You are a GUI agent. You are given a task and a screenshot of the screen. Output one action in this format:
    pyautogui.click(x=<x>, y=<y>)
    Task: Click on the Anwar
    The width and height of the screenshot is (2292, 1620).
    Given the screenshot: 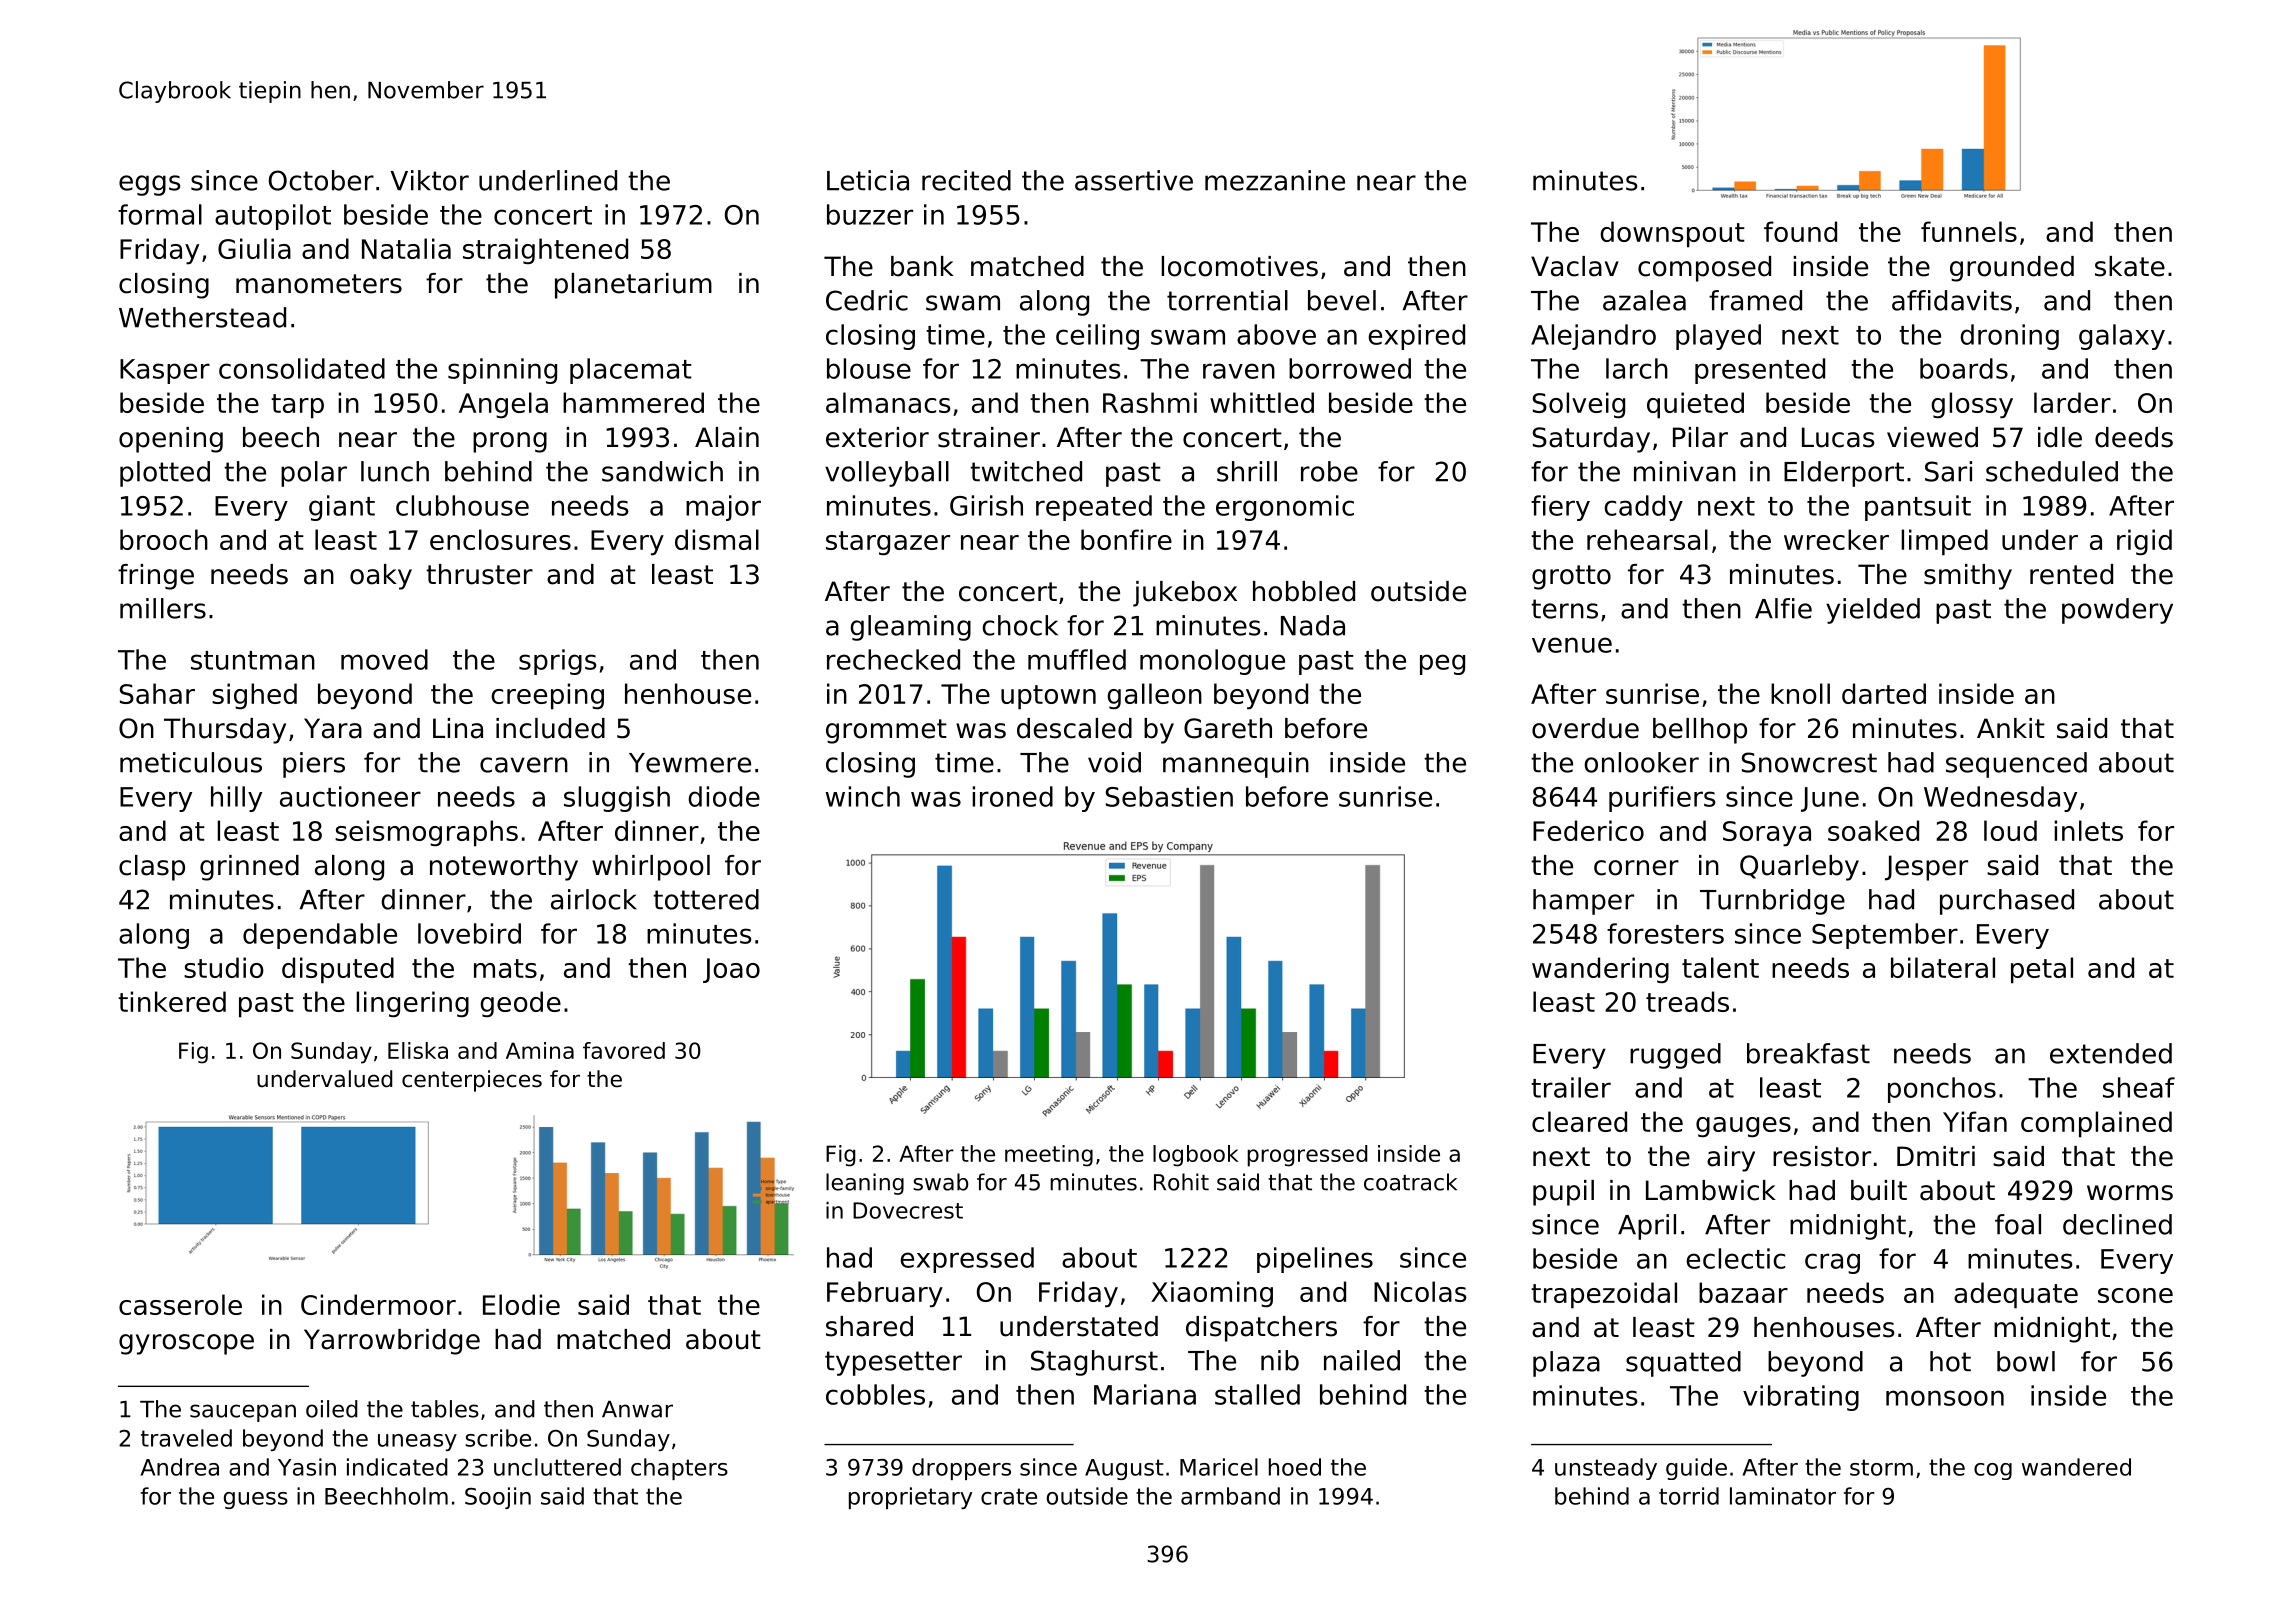 What is the action you would take?
    pyautogui.click(x=637, y=1409)
